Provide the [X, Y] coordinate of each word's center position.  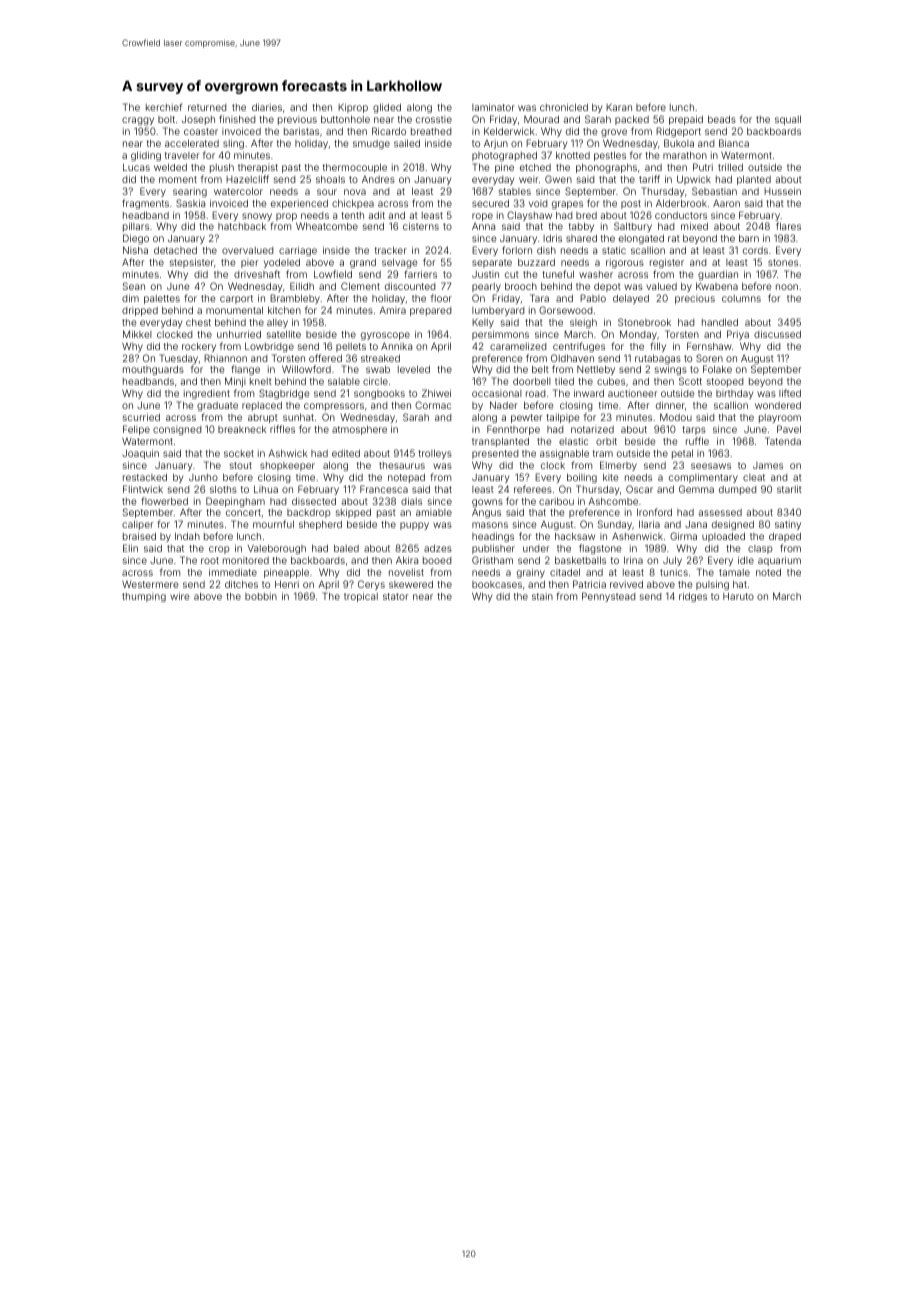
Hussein [782, 191]
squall [788, 120]
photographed [504, 156]
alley [277, 323]
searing [190, 192]
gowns [487, 503]
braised [139, 536]
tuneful [558, 274]
